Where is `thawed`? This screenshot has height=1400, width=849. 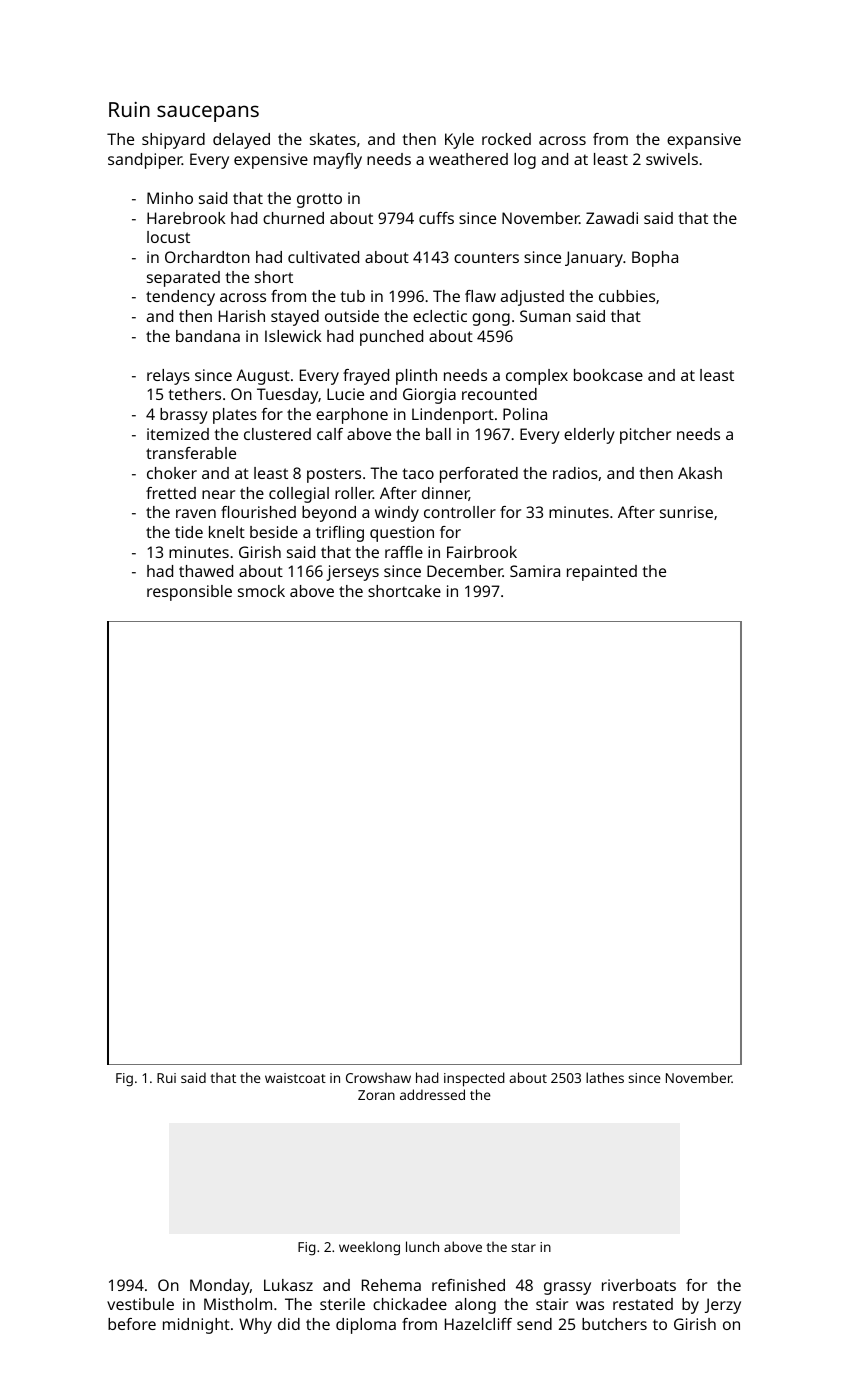
thawed is located at coordinates (206, 571).
